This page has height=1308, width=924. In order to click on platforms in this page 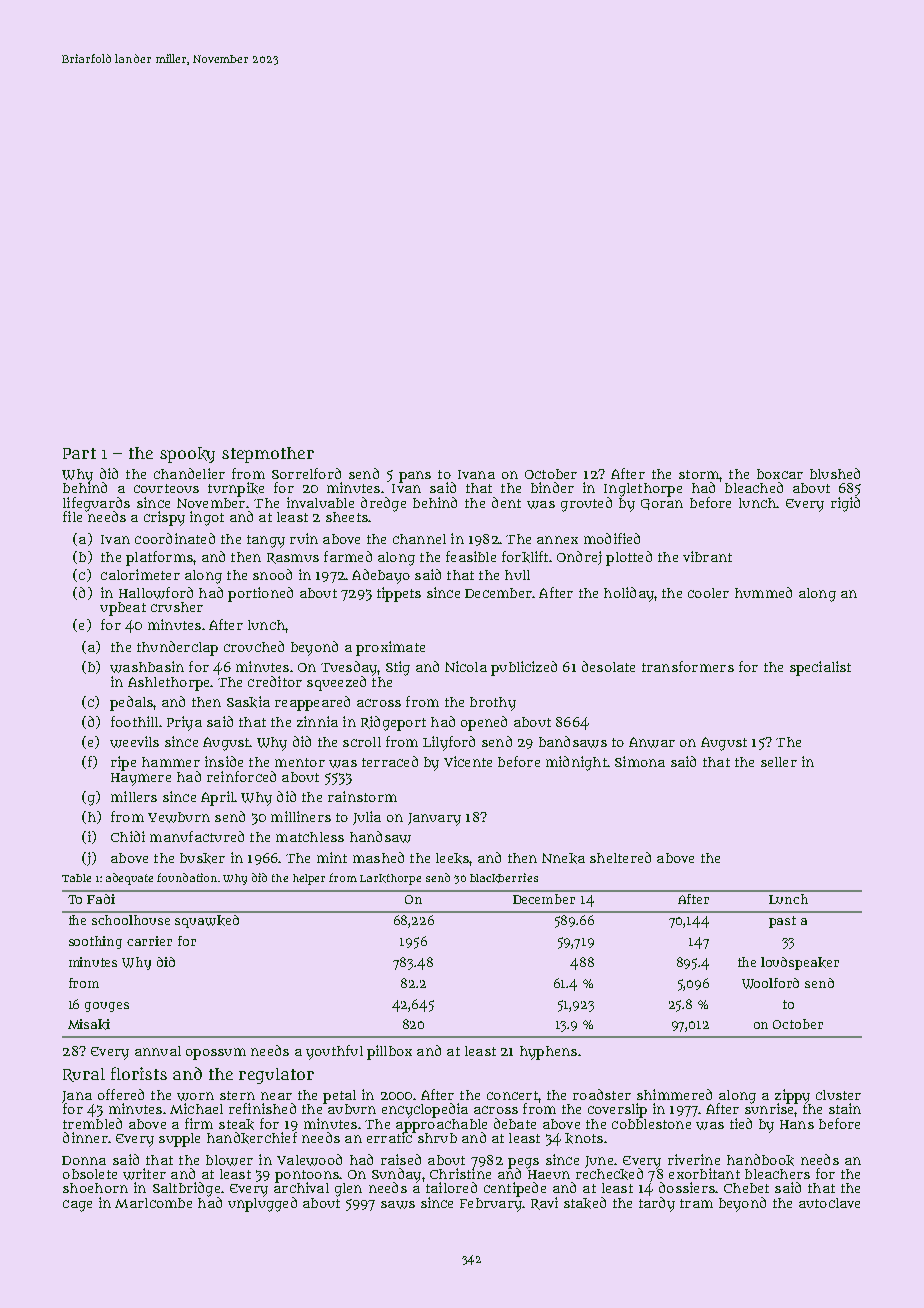, I will do `click(159, 558)`.
